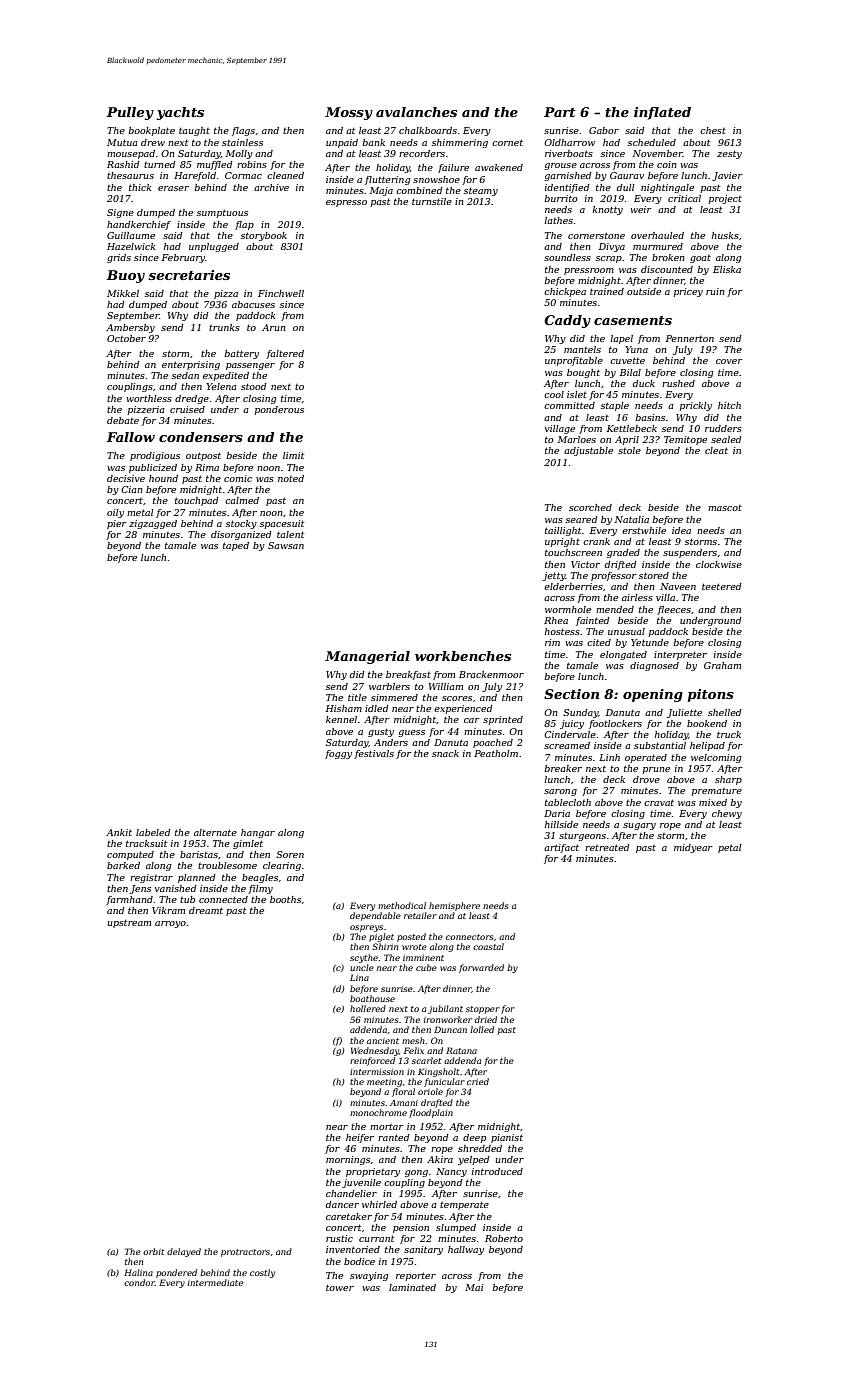  I want to click on chalkboards, so click(428, 130).
